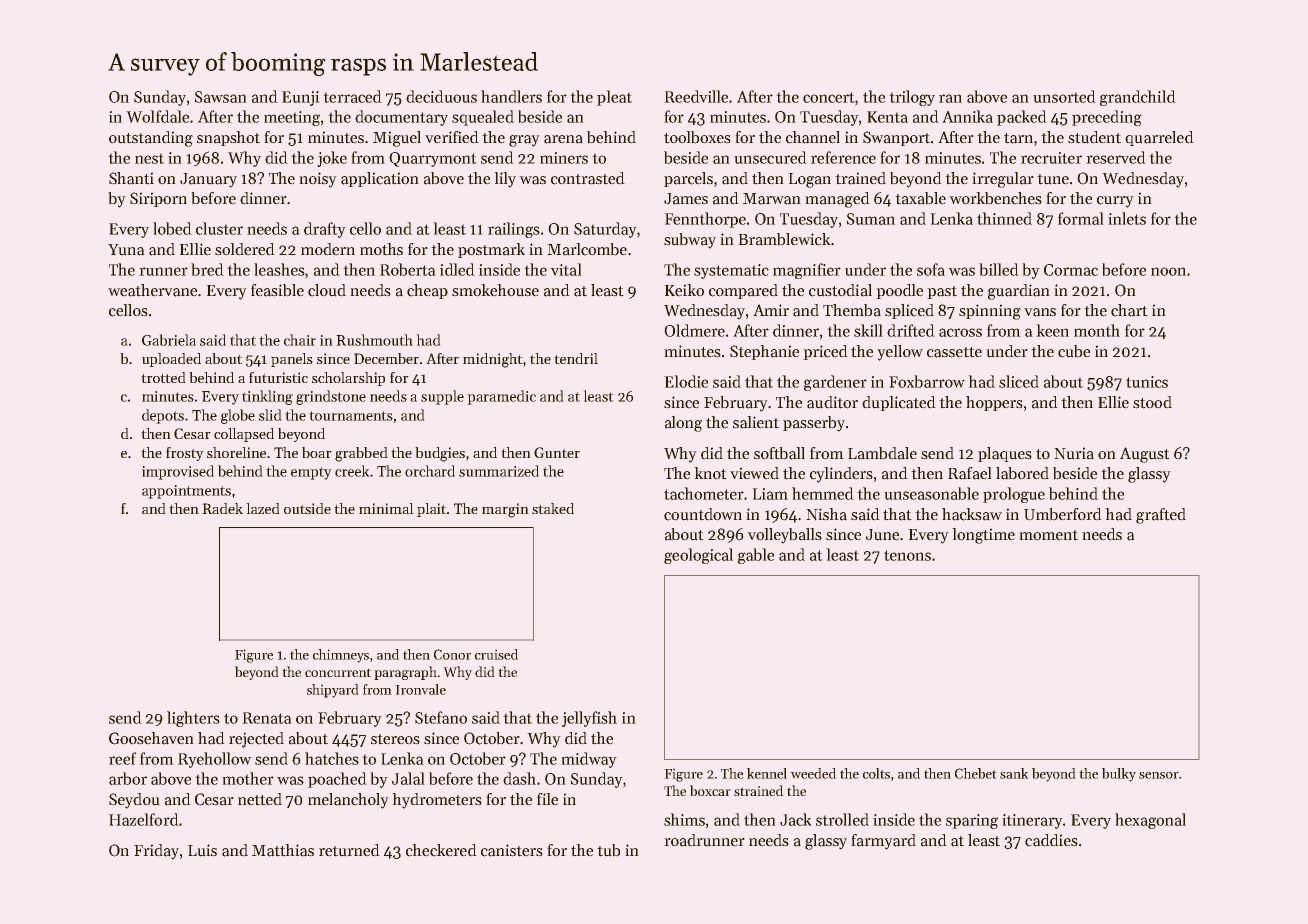 This page has width=1308, height=924. Describe the element at coordinates (202, 850) in the page. I see `Luis` at that location.
